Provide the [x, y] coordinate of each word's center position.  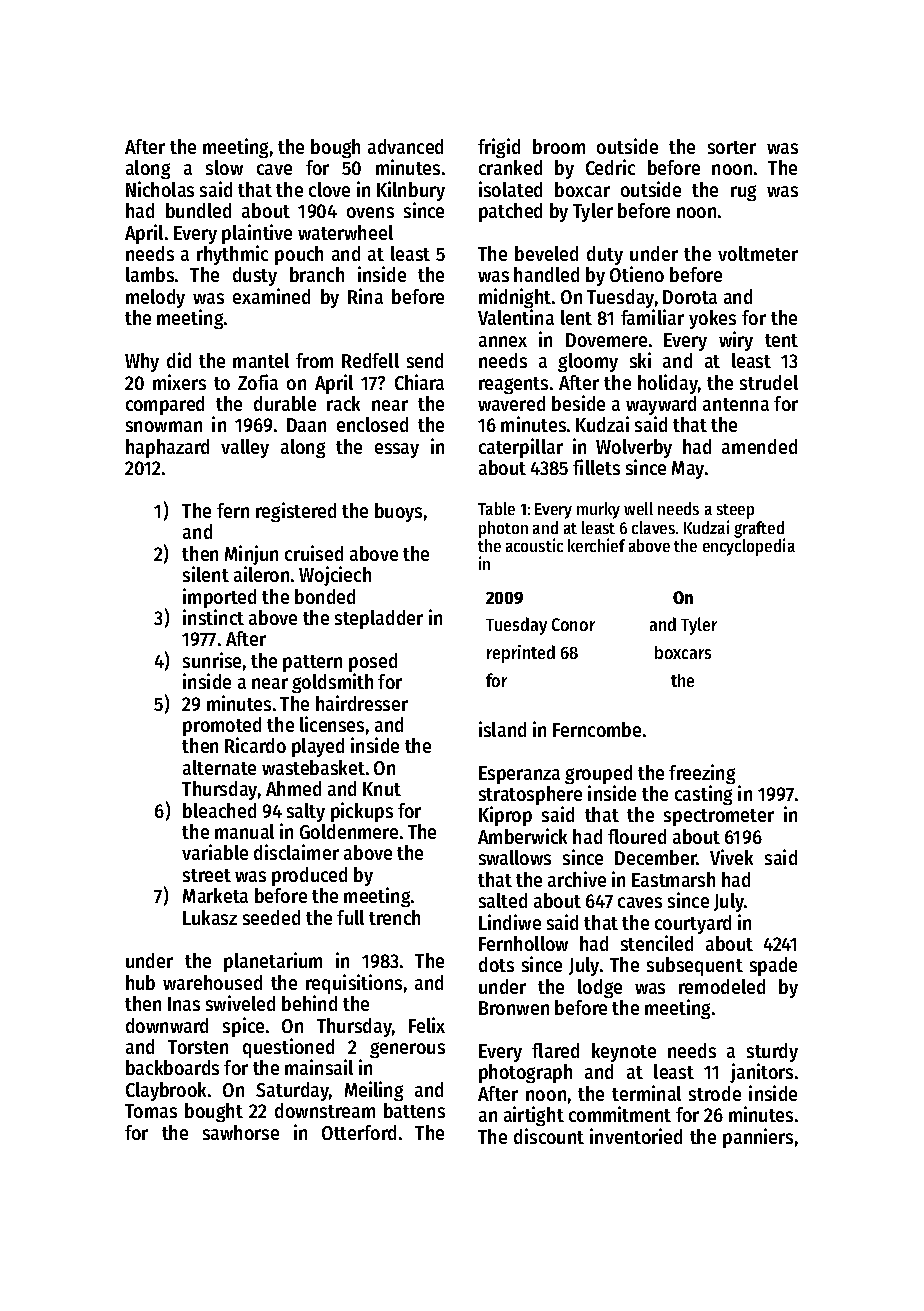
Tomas [151, 1111]
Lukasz [210, 917]
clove [329, 189]
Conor [573, 624]
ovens [370, 212]
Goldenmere [349, 831]
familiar [652, 317]
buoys [398, 512]
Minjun [251, 555]
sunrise [212, 660]
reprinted [521, 654]
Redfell [370, 360]
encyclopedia [749, 547]
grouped [598, 774]
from [314, 360]
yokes [712, 319]
